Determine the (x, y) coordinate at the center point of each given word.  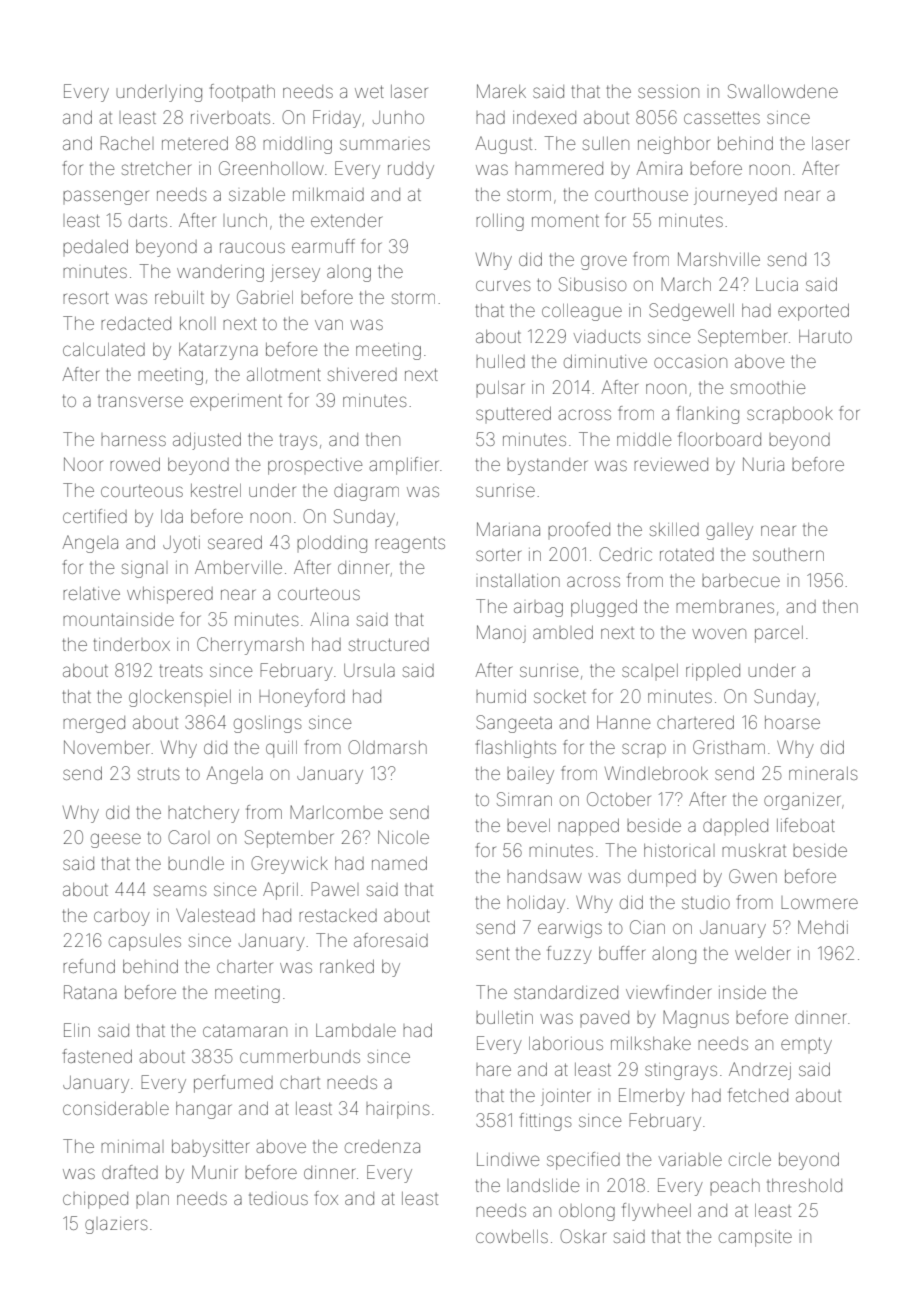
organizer (802, 801)
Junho (398, 117)
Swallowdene (783, 91)
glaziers (116, 1225)
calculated (104, 349)
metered (195, 143)
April (280, 891)
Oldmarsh (387, 747)
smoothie (768, 387)
